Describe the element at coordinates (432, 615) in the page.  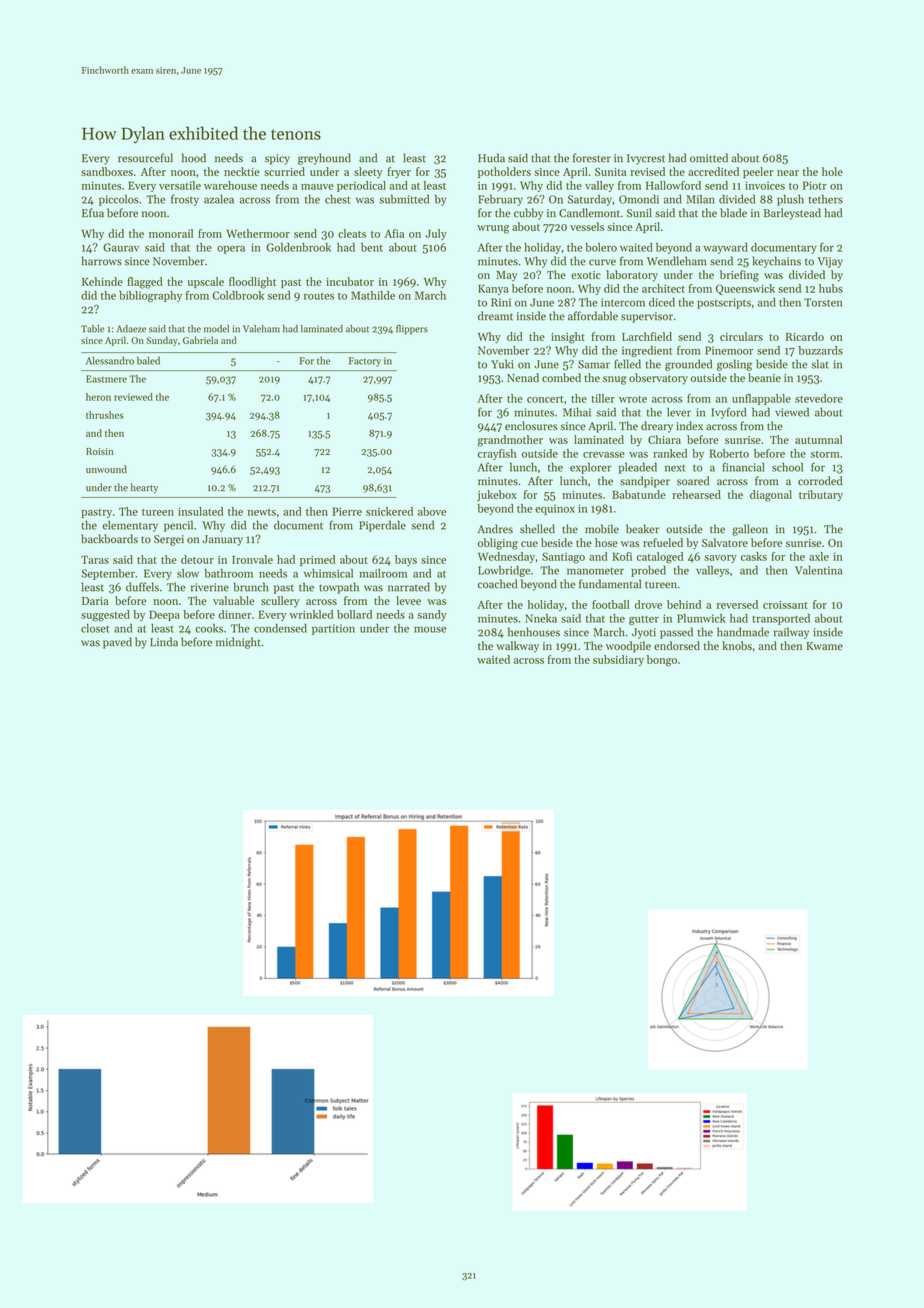
I see `sandy` at that location.
